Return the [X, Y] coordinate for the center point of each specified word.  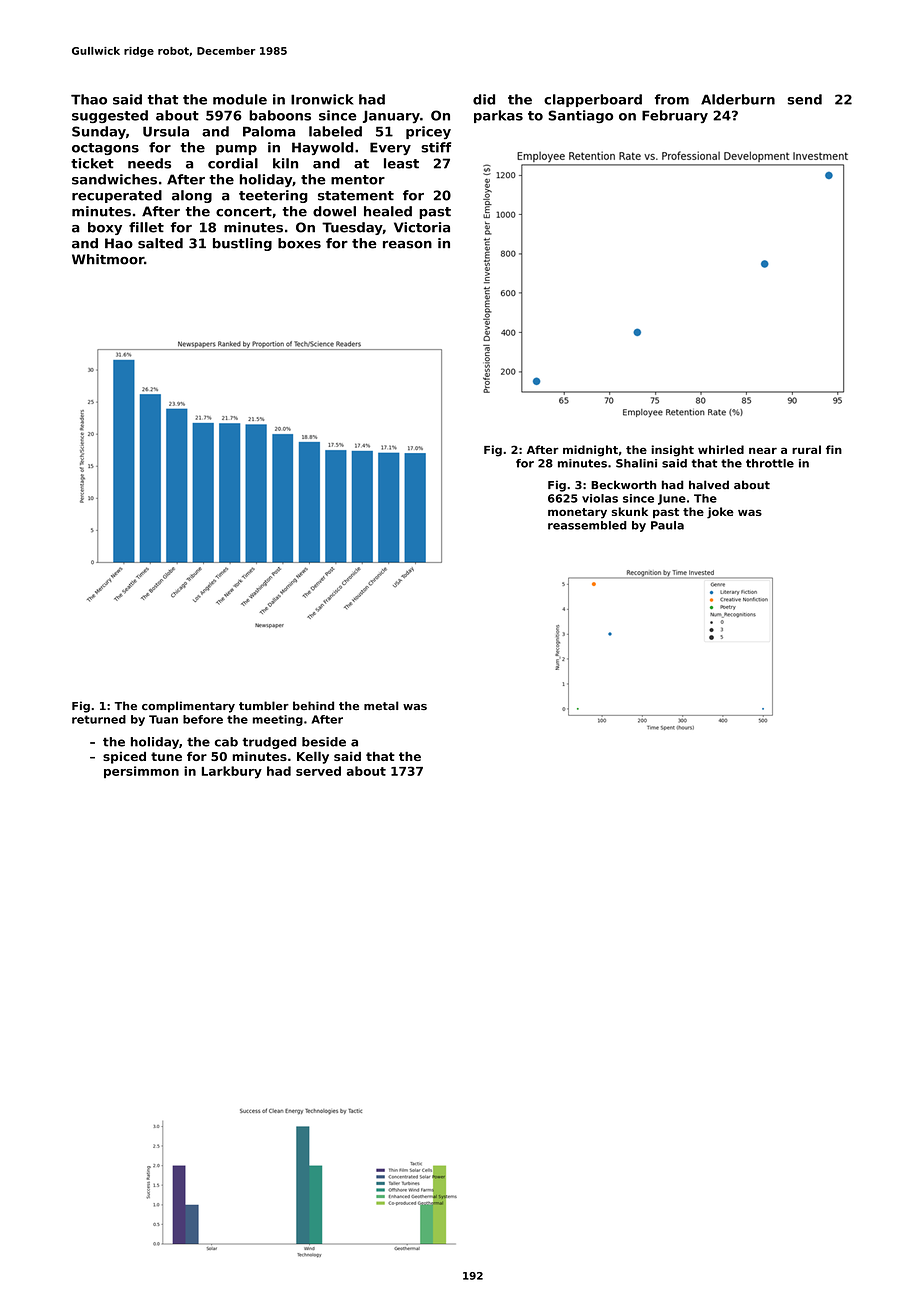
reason [407, 245]
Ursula [166, 131]
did [484, 99]
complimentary [188, 707]
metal [381, 705]
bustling [242, 244]
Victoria [422, 227]
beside [324, 742]
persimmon [141, 772]
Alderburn [738, 99]
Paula [667, 525]
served [318, 771]
